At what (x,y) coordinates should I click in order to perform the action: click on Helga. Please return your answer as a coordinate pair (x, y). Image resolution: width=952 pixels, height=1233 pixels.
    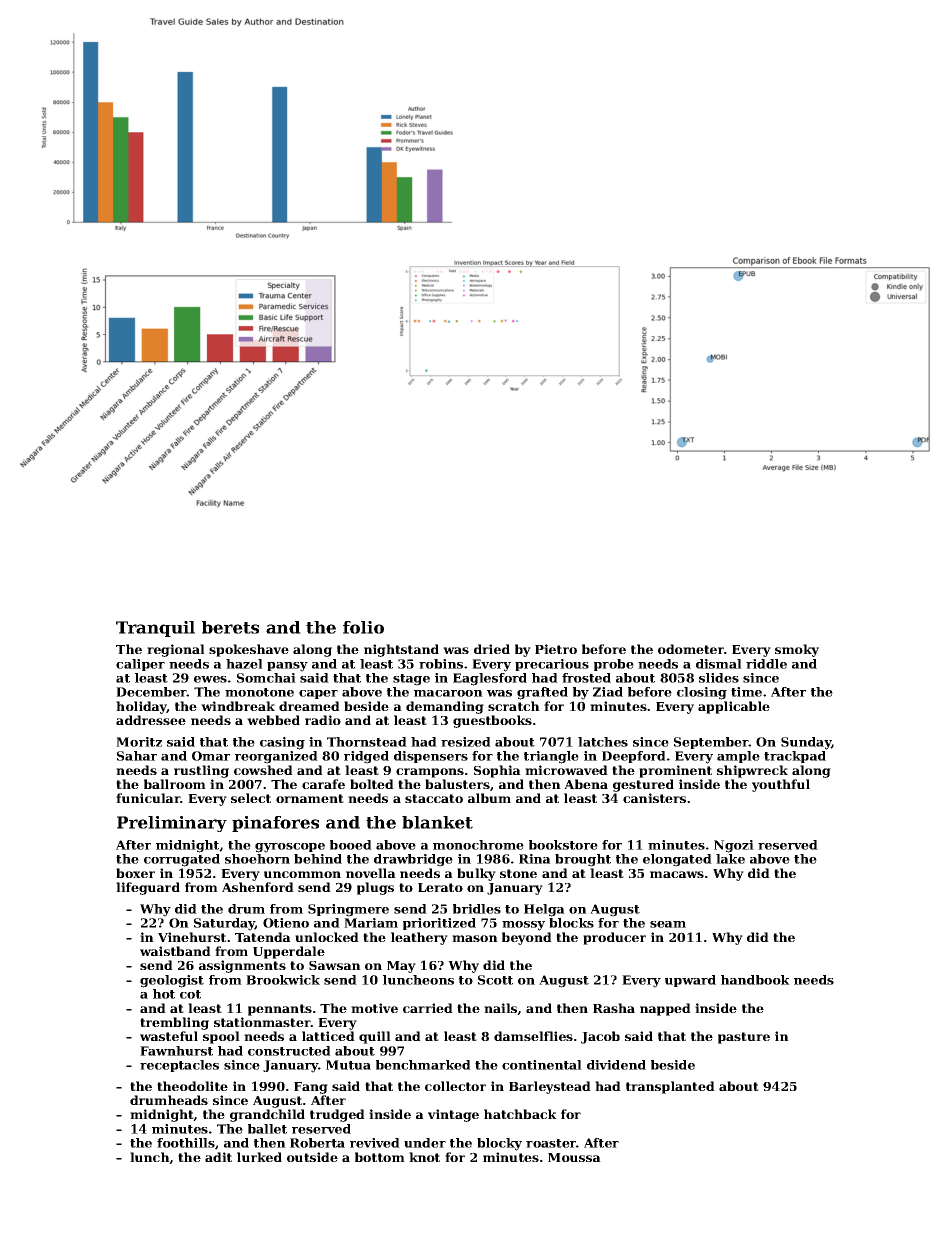
    Looking at the image, I should click on (544, 910).
